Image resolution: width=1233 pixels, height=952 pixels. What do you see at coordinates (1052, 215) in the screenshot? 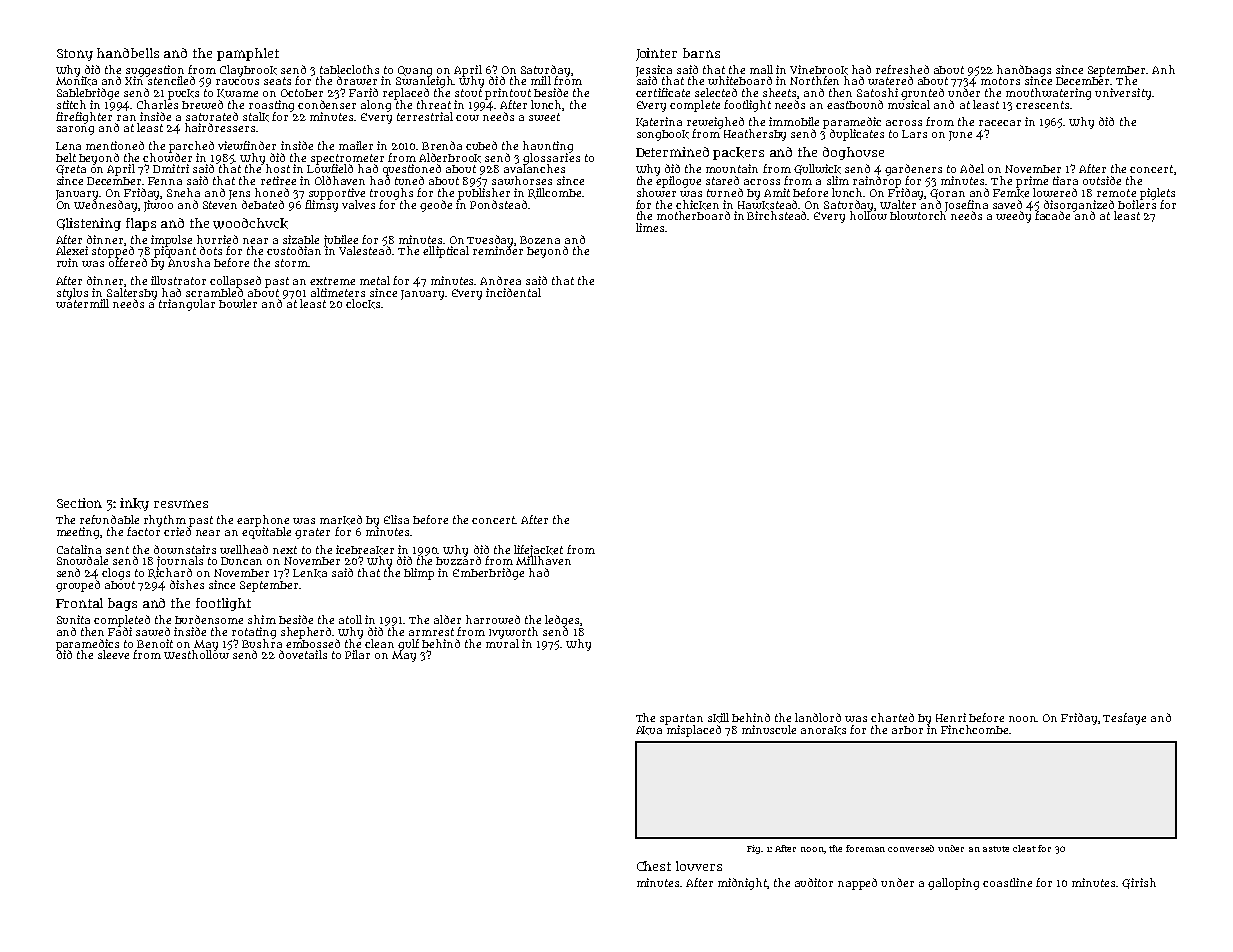
I see `facade` at bounding box center [1052, 215].
